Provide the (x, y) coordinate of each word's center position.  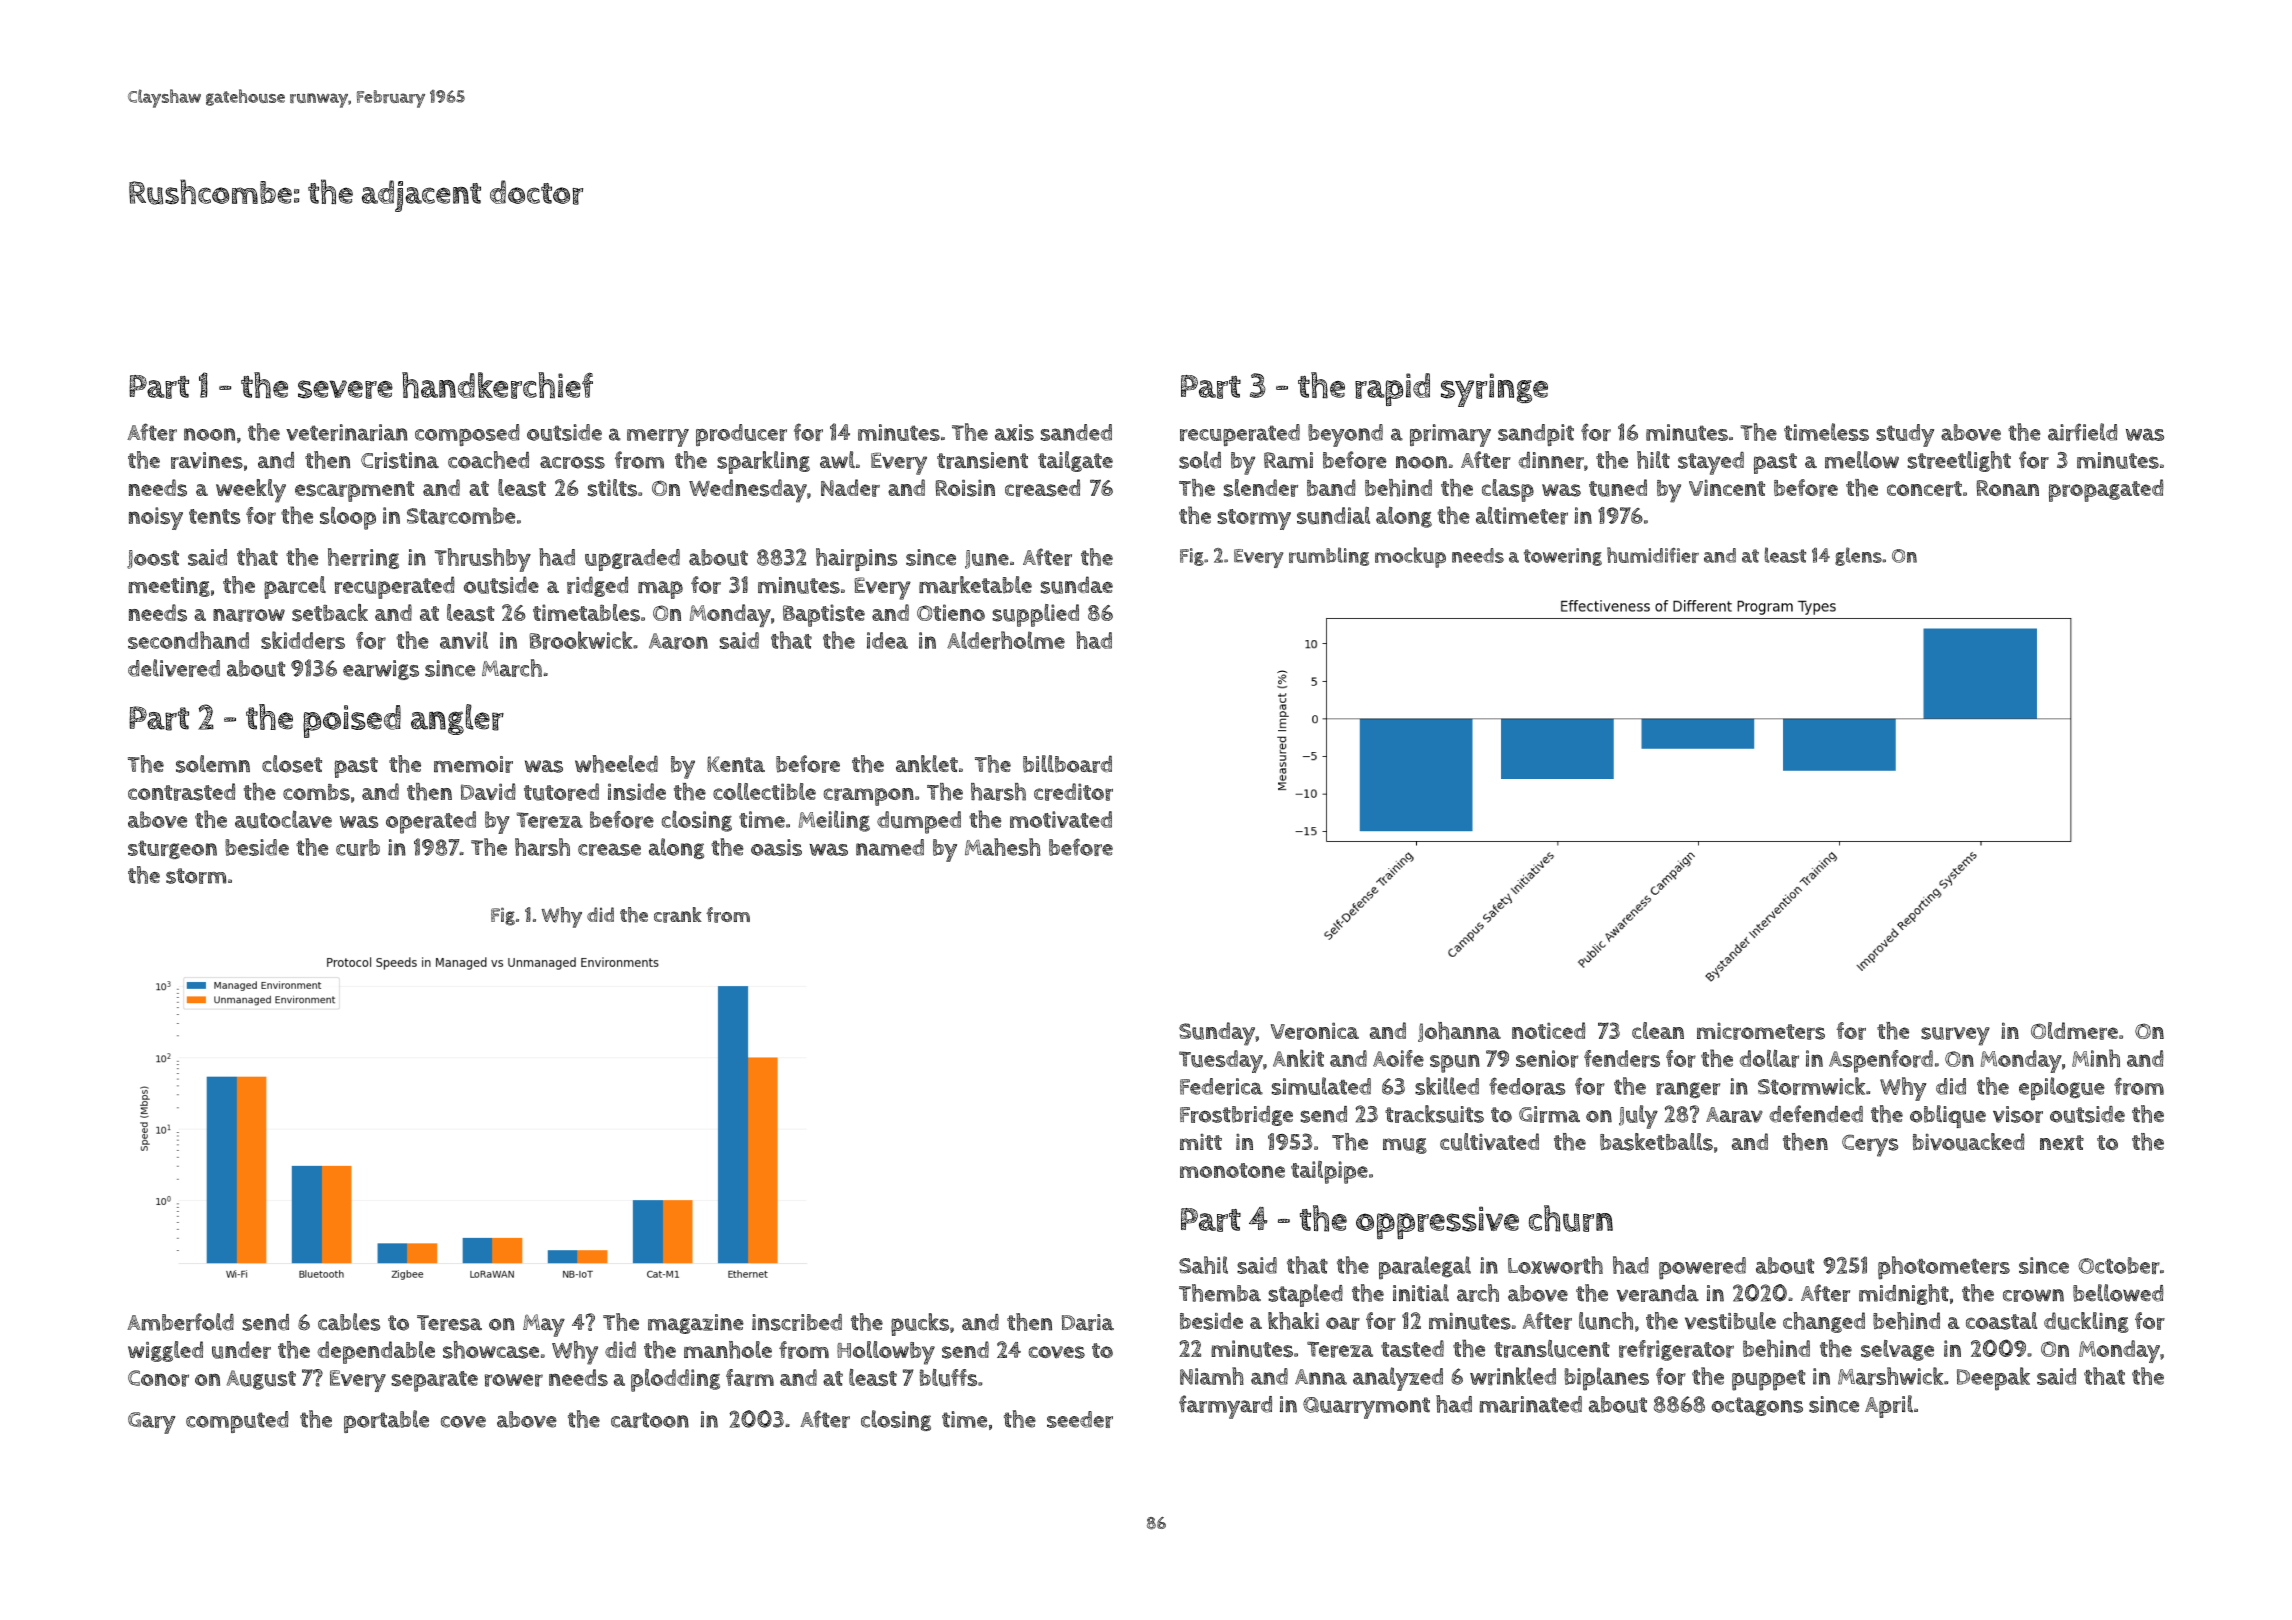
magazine (696, 1324)
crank (678, 915)
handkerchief (497, 385)
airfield (2082, 432)
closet (292, 764)
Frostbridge (1236, 1116)
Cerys (1870, 1146)
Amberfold (180, 1322)
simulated (1321, 1086)
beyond (1345, 435)
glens (1858, 556)
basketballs (1656, 1142)
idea (887, 640)
